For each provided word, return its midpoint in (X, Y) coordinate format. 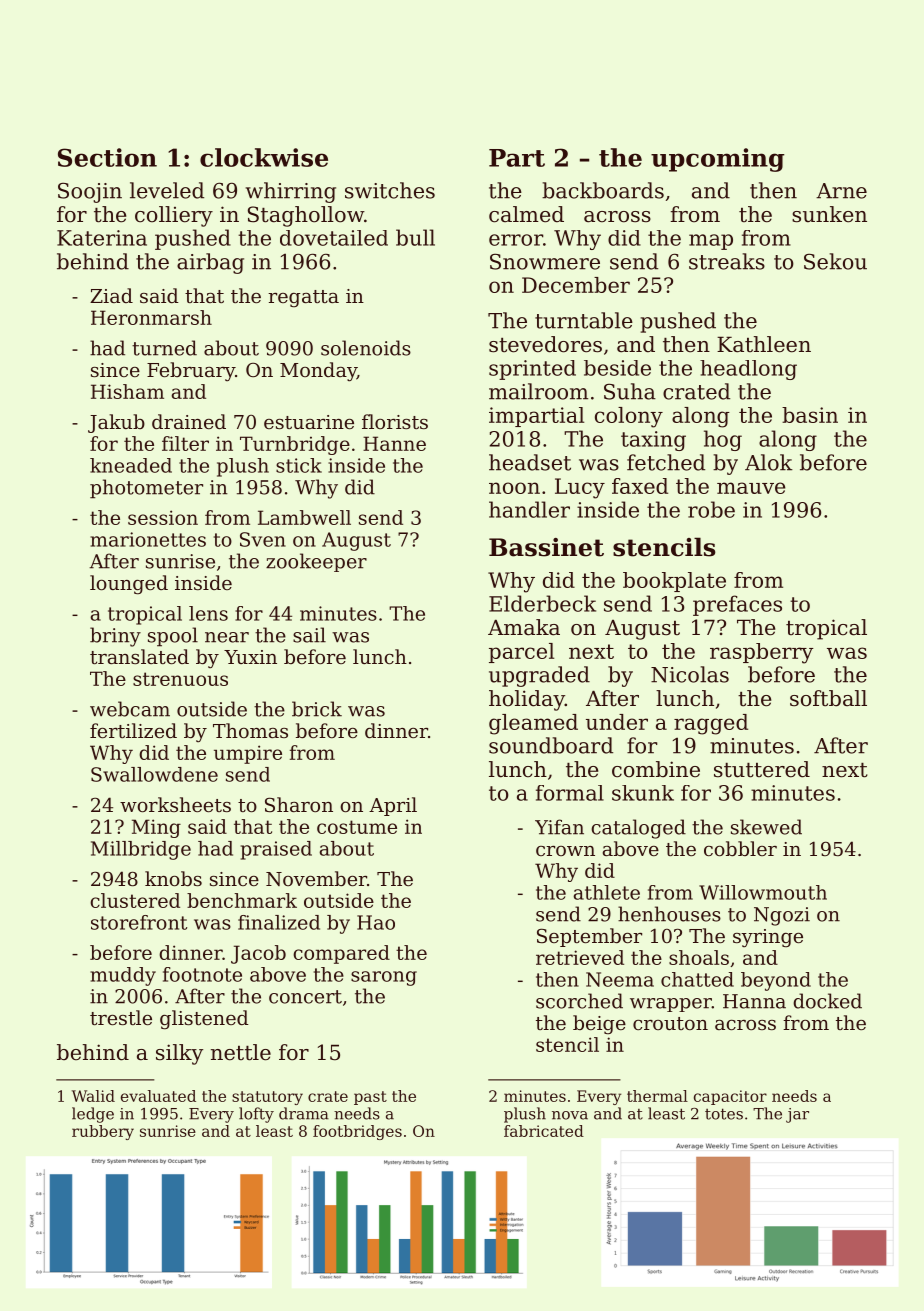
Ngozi (782, 916)
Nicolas (690, 674)
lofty (256, 1115)
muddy (123, 976)
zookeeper (316, 562)
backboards (603, 190)
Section (107, 157)
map (711, 242)
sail (309, 635)
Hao (376, 922)
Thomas (250, 730)
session (163, 517)
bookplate (674, 582)
